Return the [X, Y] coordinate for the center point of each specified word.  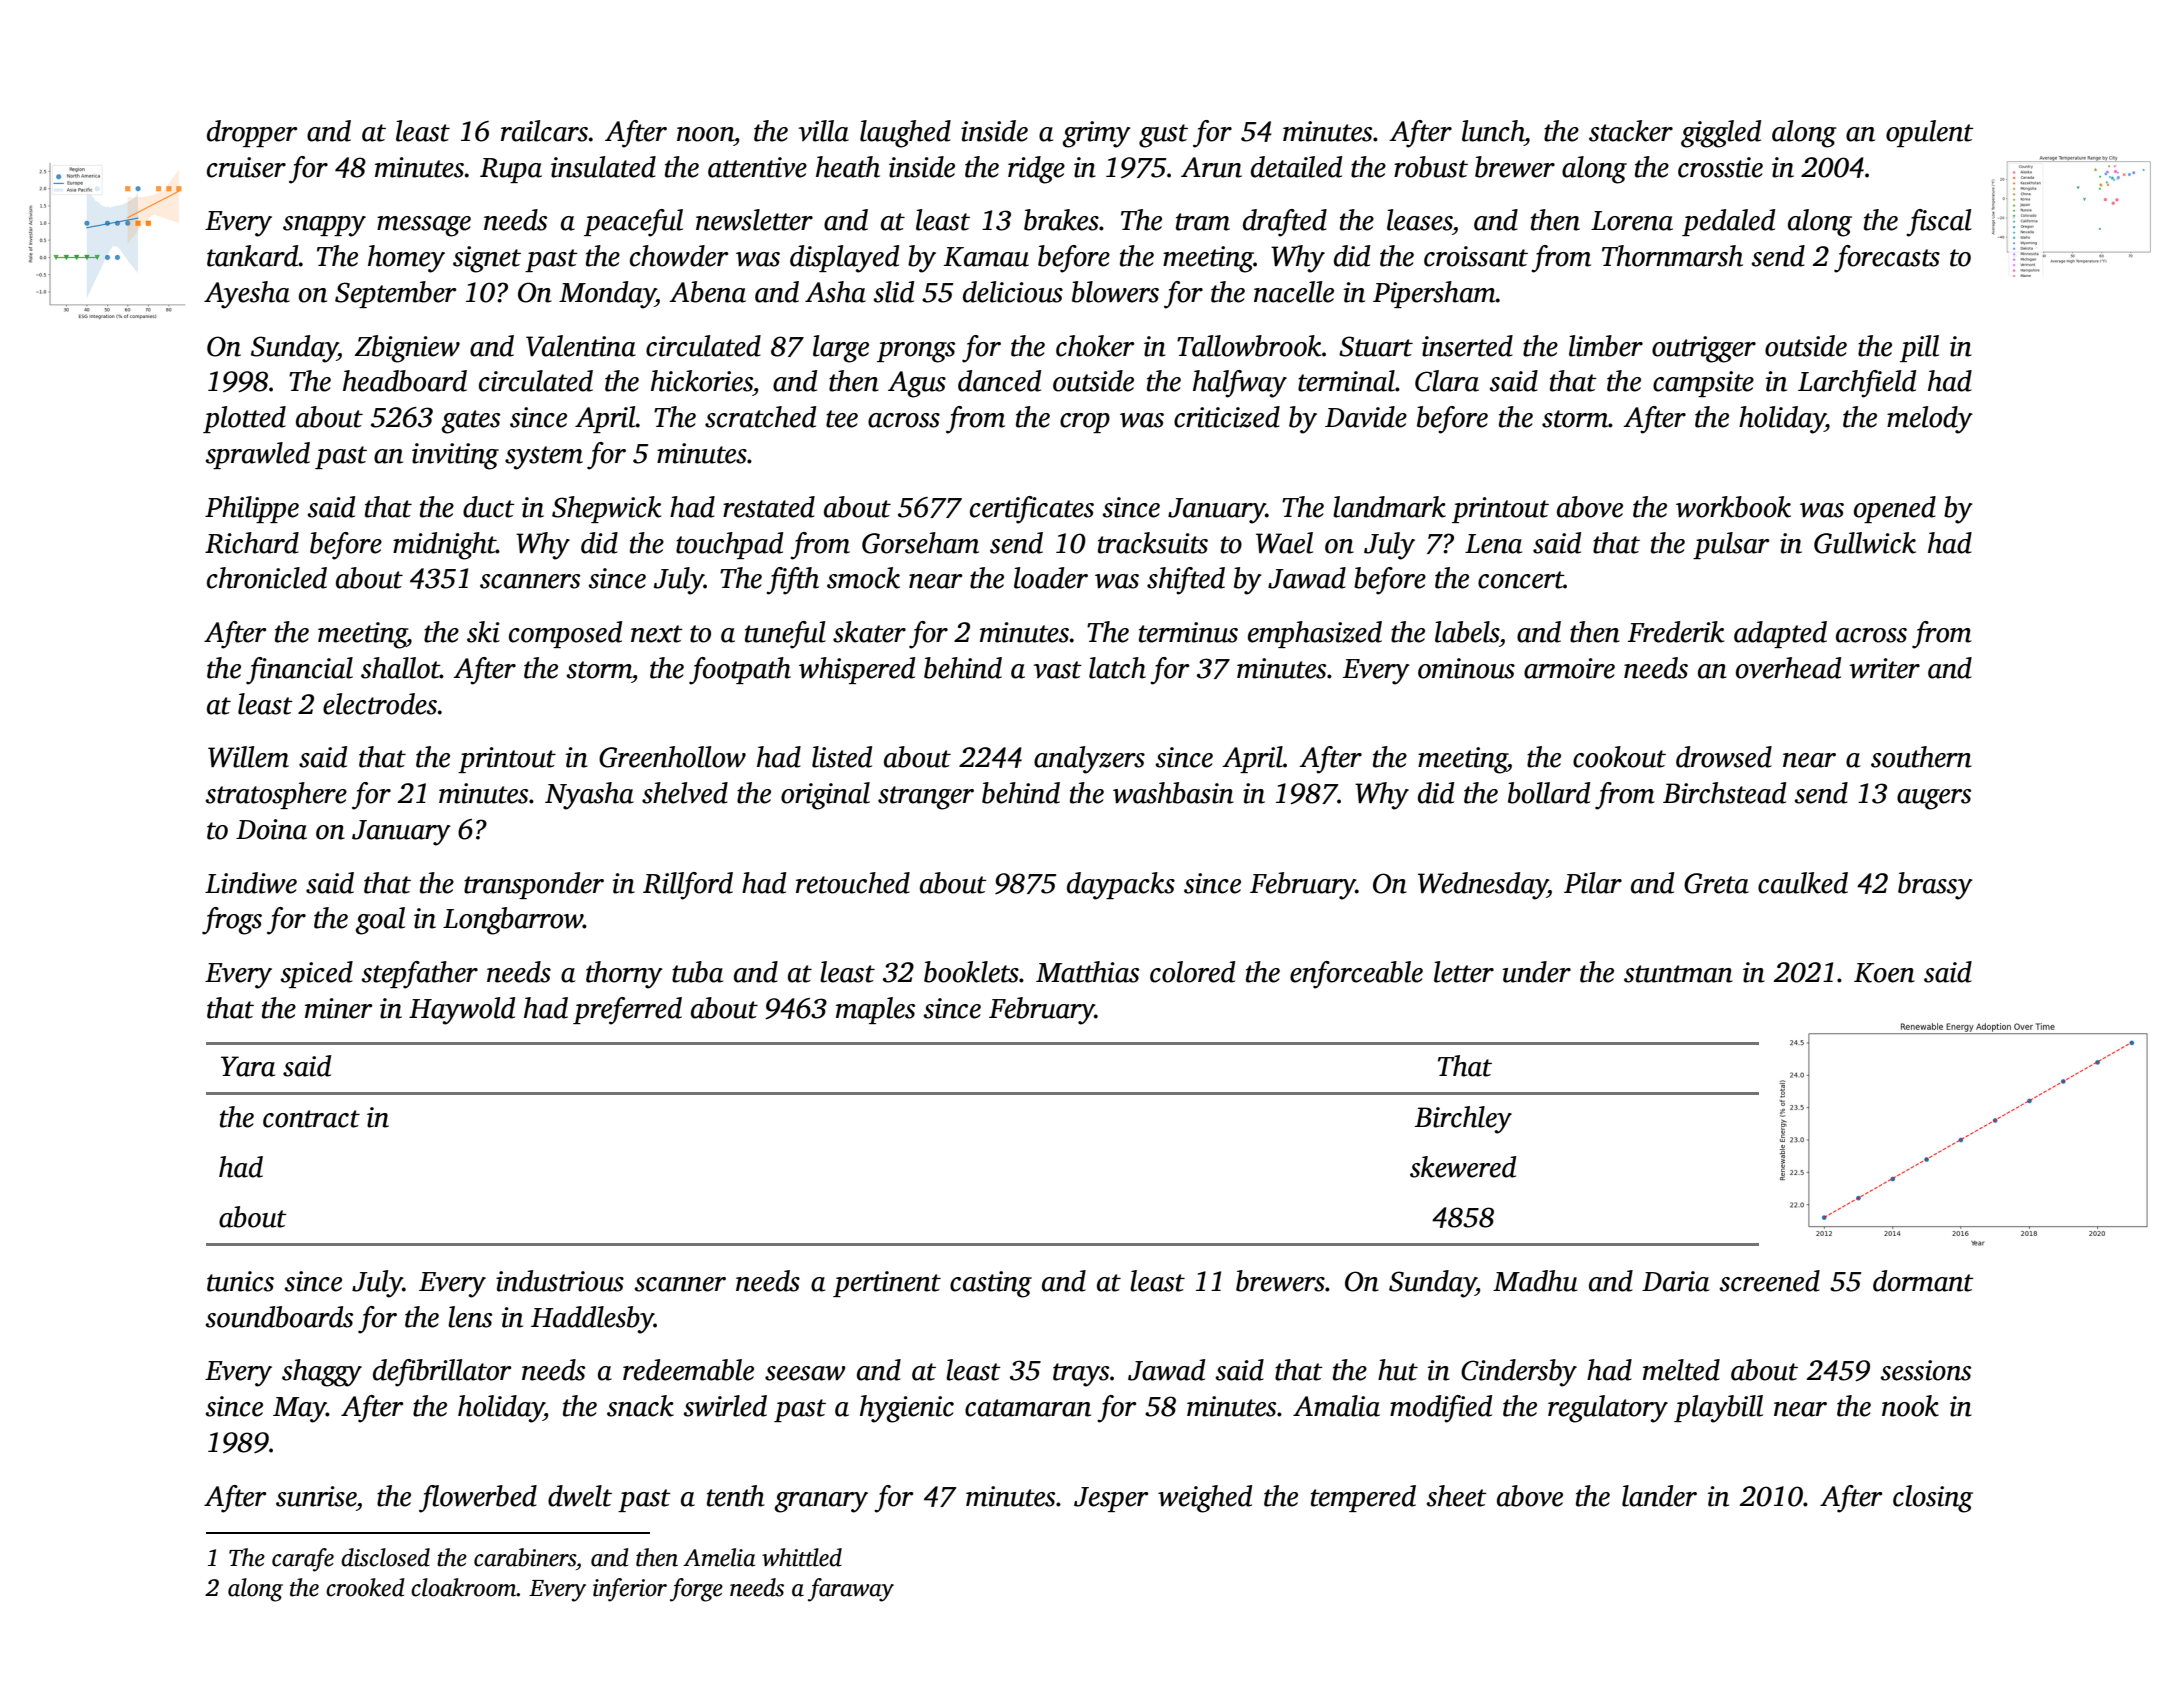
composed [565, 634]
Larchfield [1857, 384]
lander [1659, 1496]
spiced [316, 974]
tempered [1363, 1498]
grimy [1096, 134]
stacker [1631, 131]
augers [1934, 799]
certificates [1032, 510]
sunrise [316, 1496]
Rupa [511, 170]
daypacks [1121, 886]
